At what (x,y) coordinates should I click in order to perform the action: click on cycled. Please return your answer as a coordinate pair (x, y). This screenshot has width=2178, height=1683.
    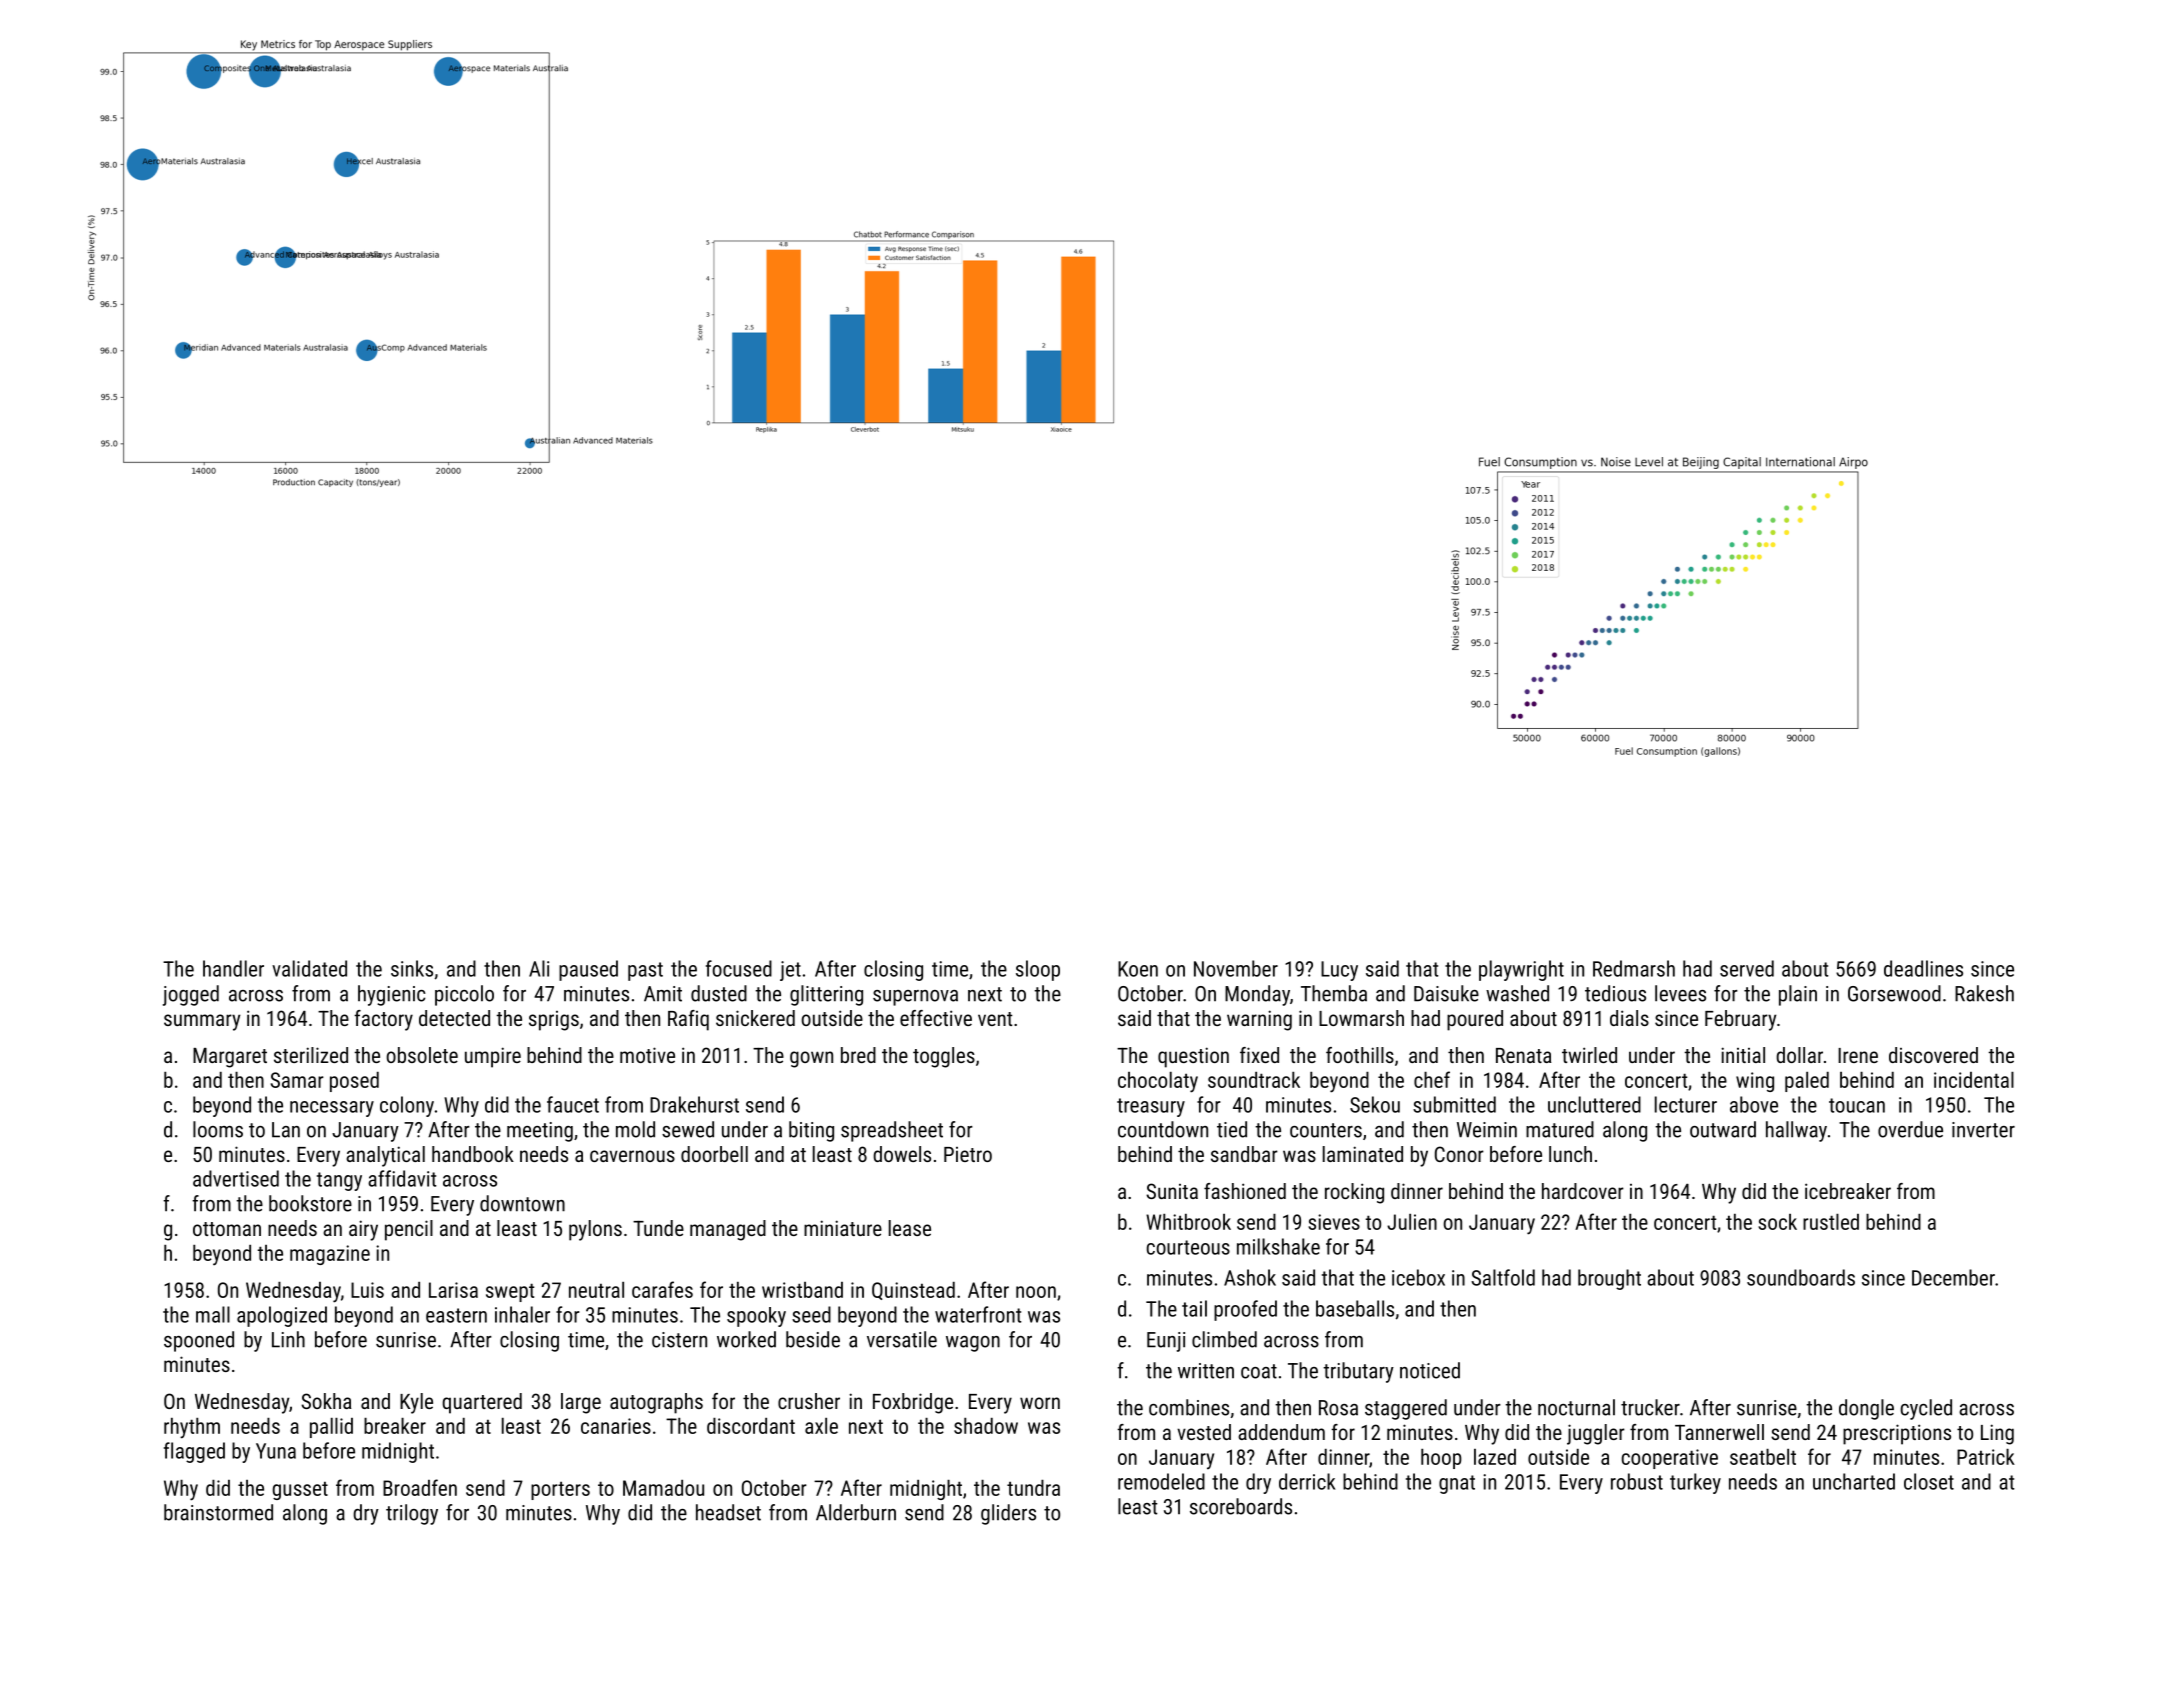
    Looking at the image, I should click on (1926, 1409).
